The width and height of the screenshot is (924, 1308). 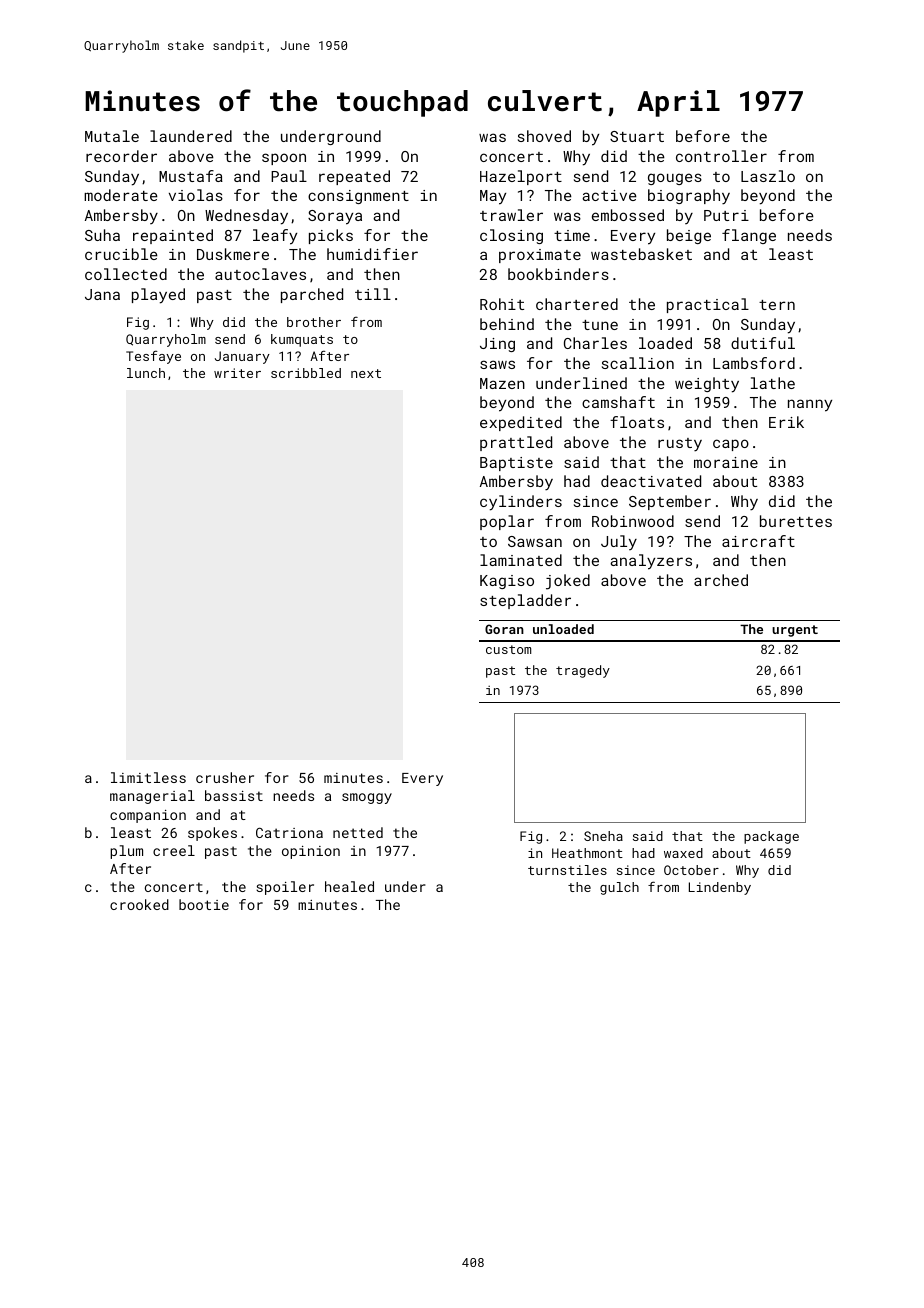 What do you see at coordinates (795, 631) in the screenshot?
I see `urgent` at bounding box center [795, 631].
